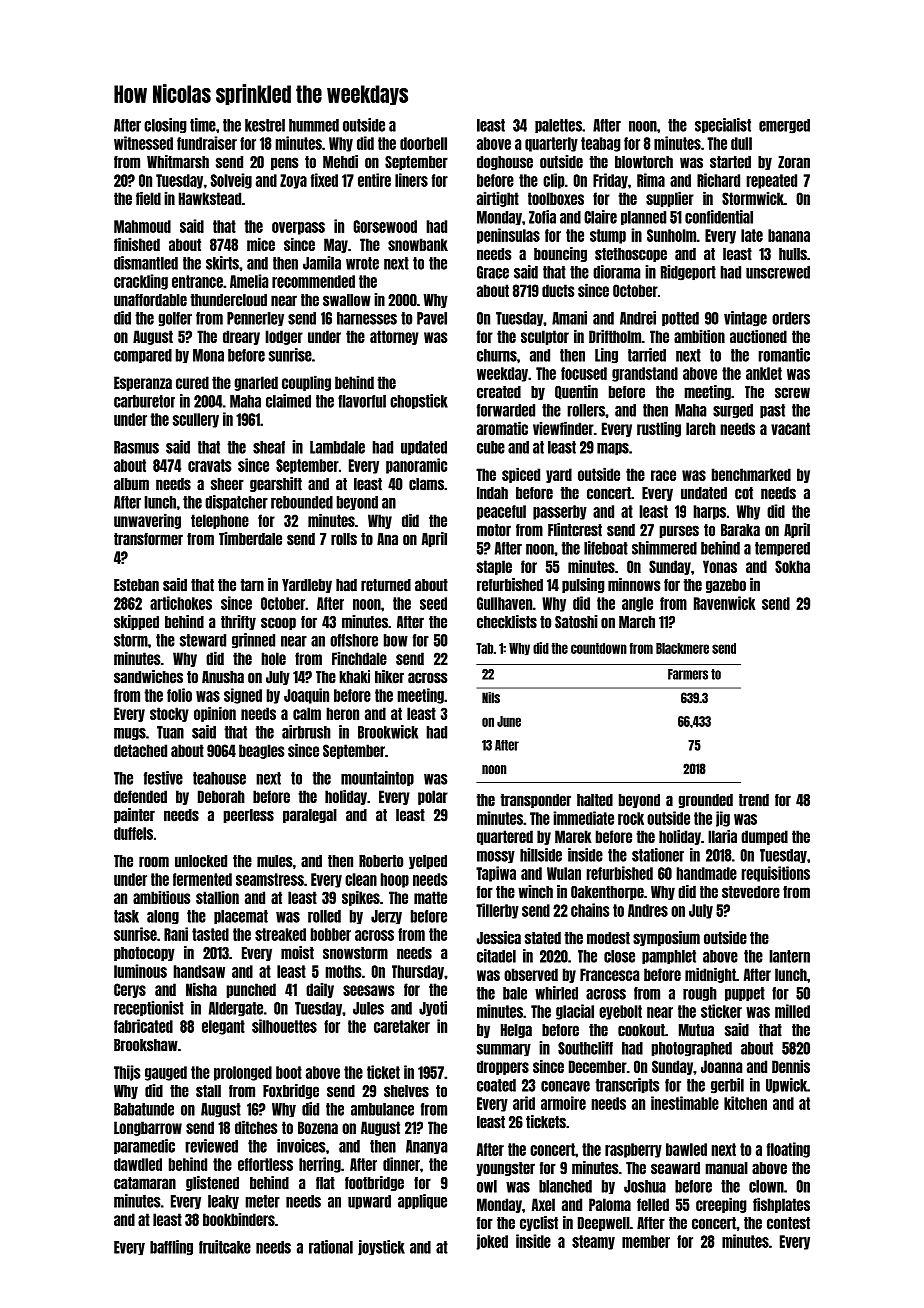 The width and height of the image is (924, 1308). Describe the element at coordinates (148, 677) in the image. I see `sandwiches` at that location.
